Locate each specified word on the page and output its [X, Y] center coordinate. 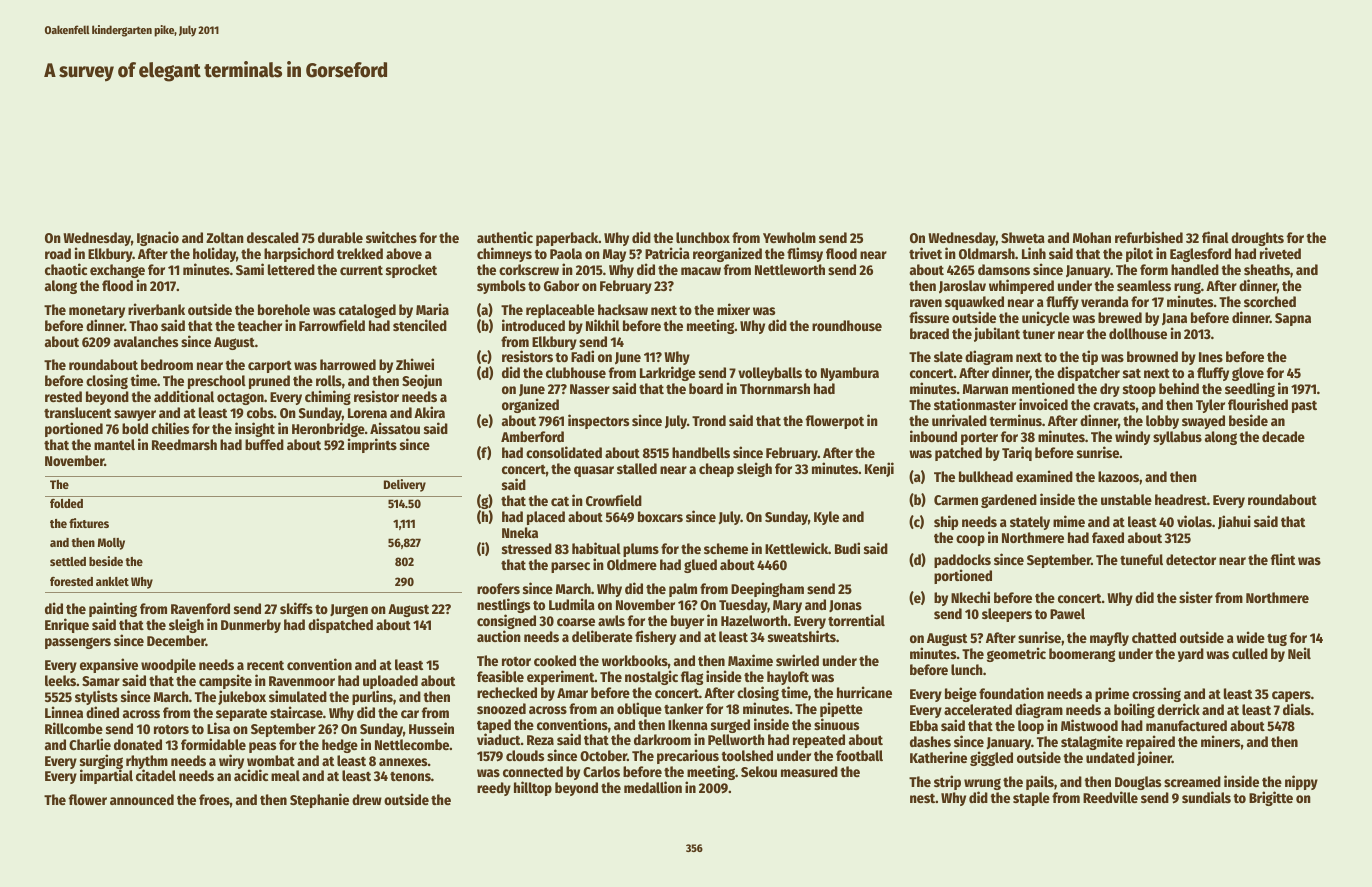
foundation [1011, 693]
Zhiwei [415, 364]
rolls [329, 380]
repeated [819, 741]
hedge [340, 746]
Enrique [67, 625]
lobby [1162, 422]
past [1304, 406]
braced [929, 333]
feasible [500, 676]
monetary [97, 312]
